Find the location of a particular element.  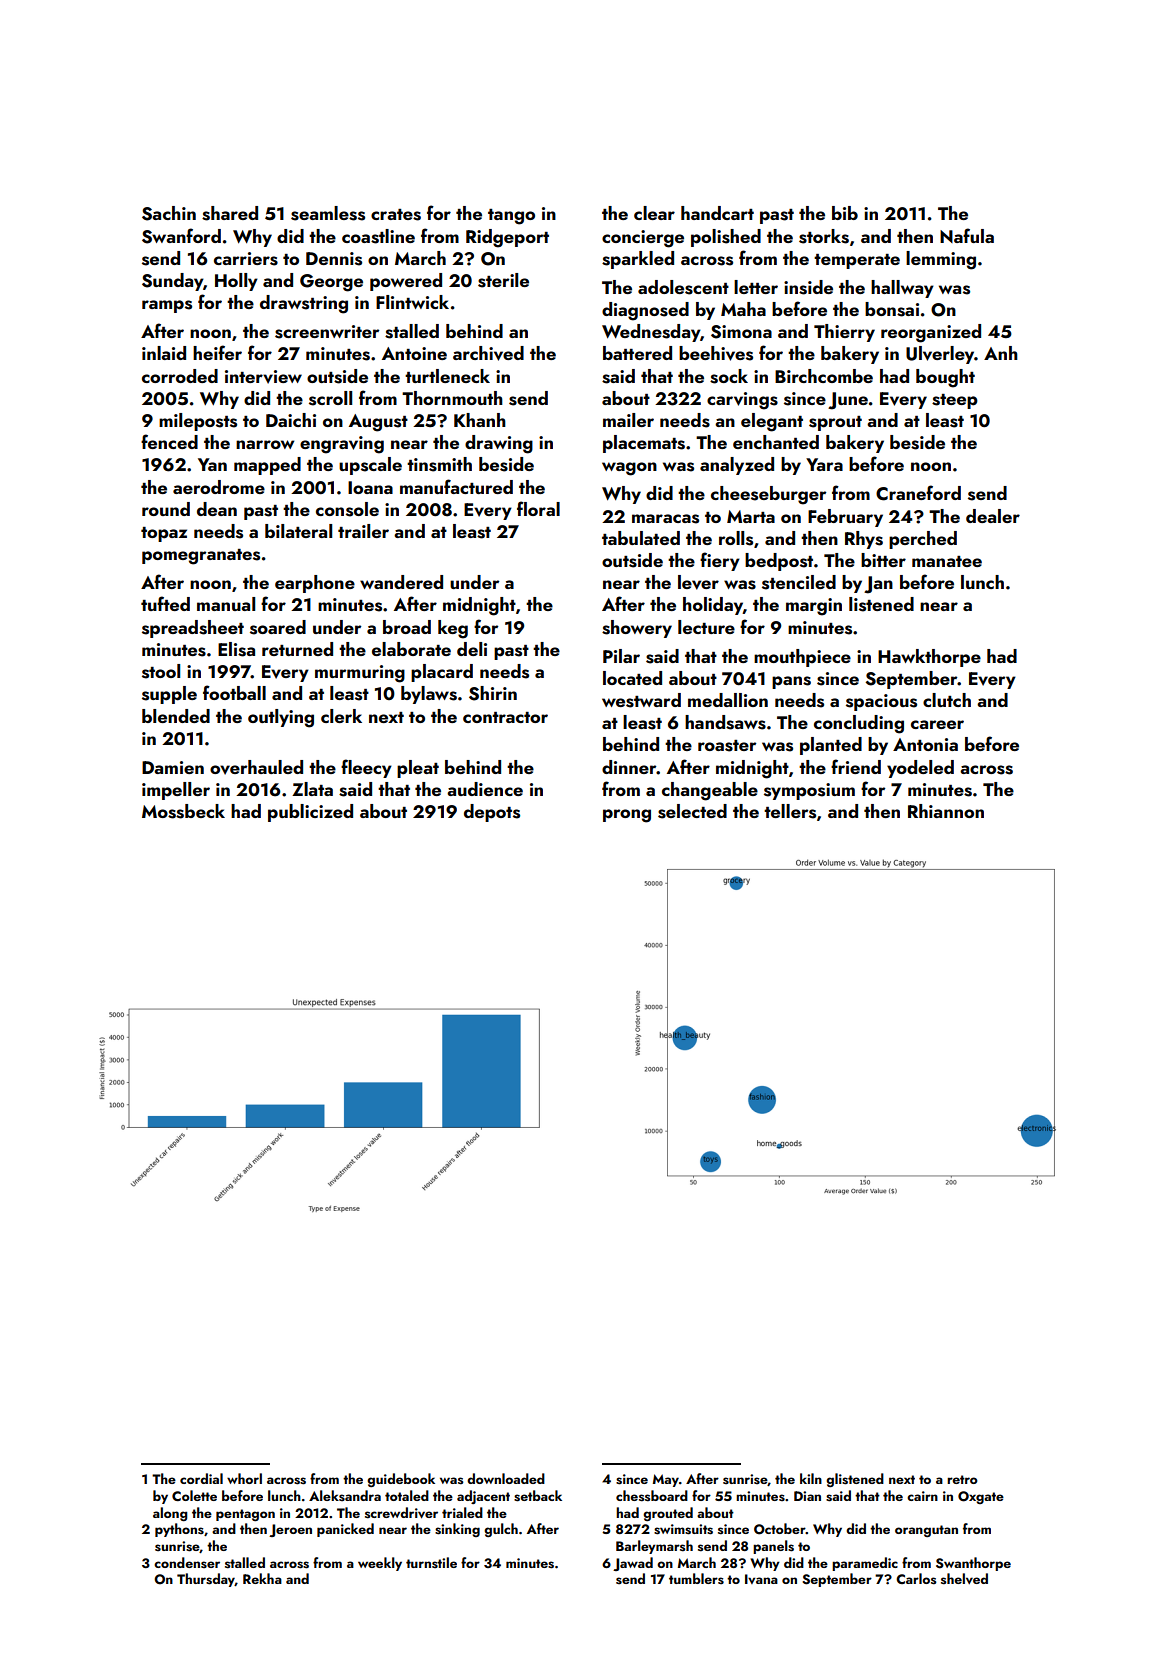

Nafula is located at coordinates (967, 235).
